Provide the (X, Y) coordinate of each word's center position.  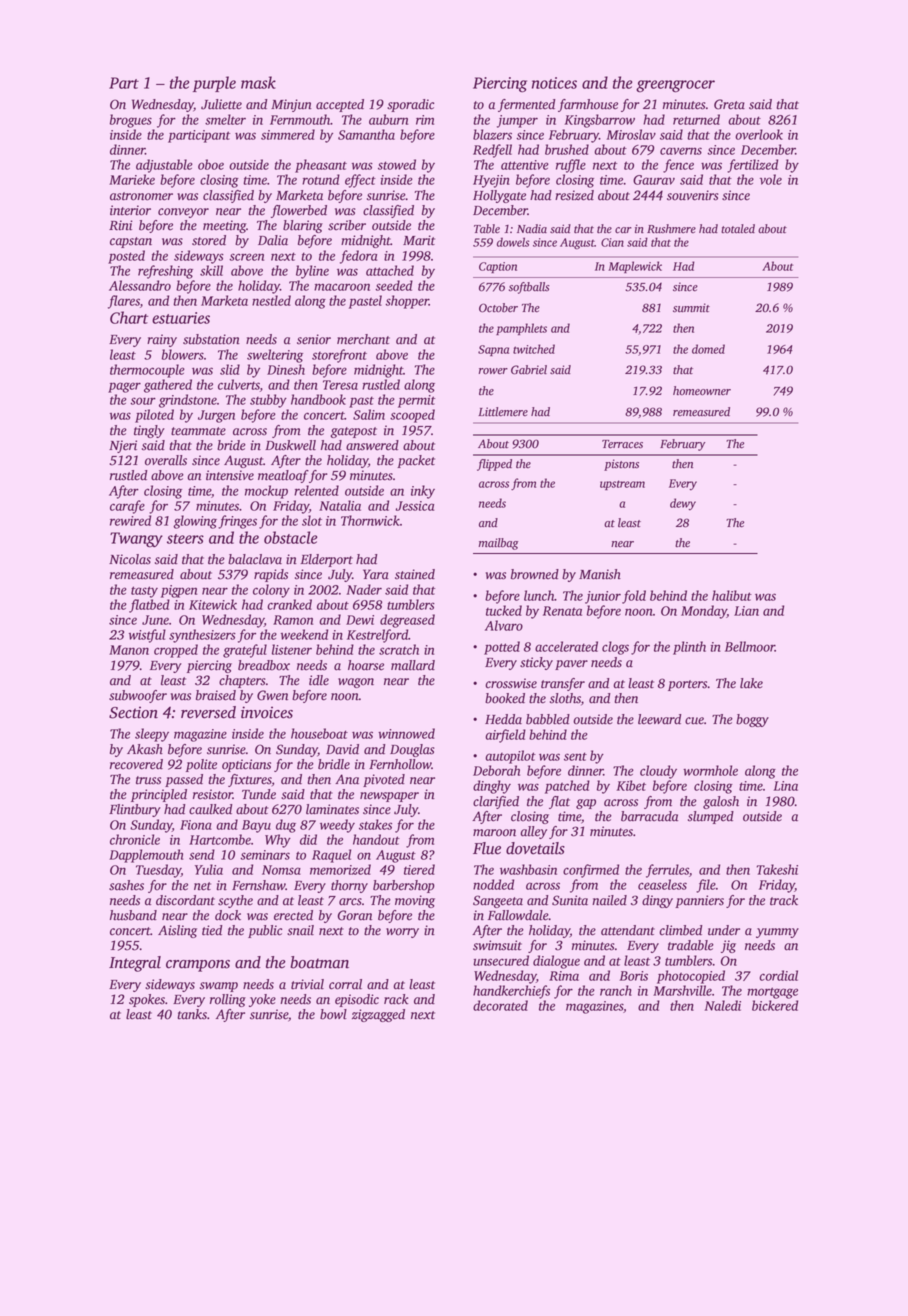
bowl (333, 1014)
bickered (775, 1005)
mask (258, 82)
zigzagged (378, 1015)
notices (554, 83)
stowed (397, 164)
